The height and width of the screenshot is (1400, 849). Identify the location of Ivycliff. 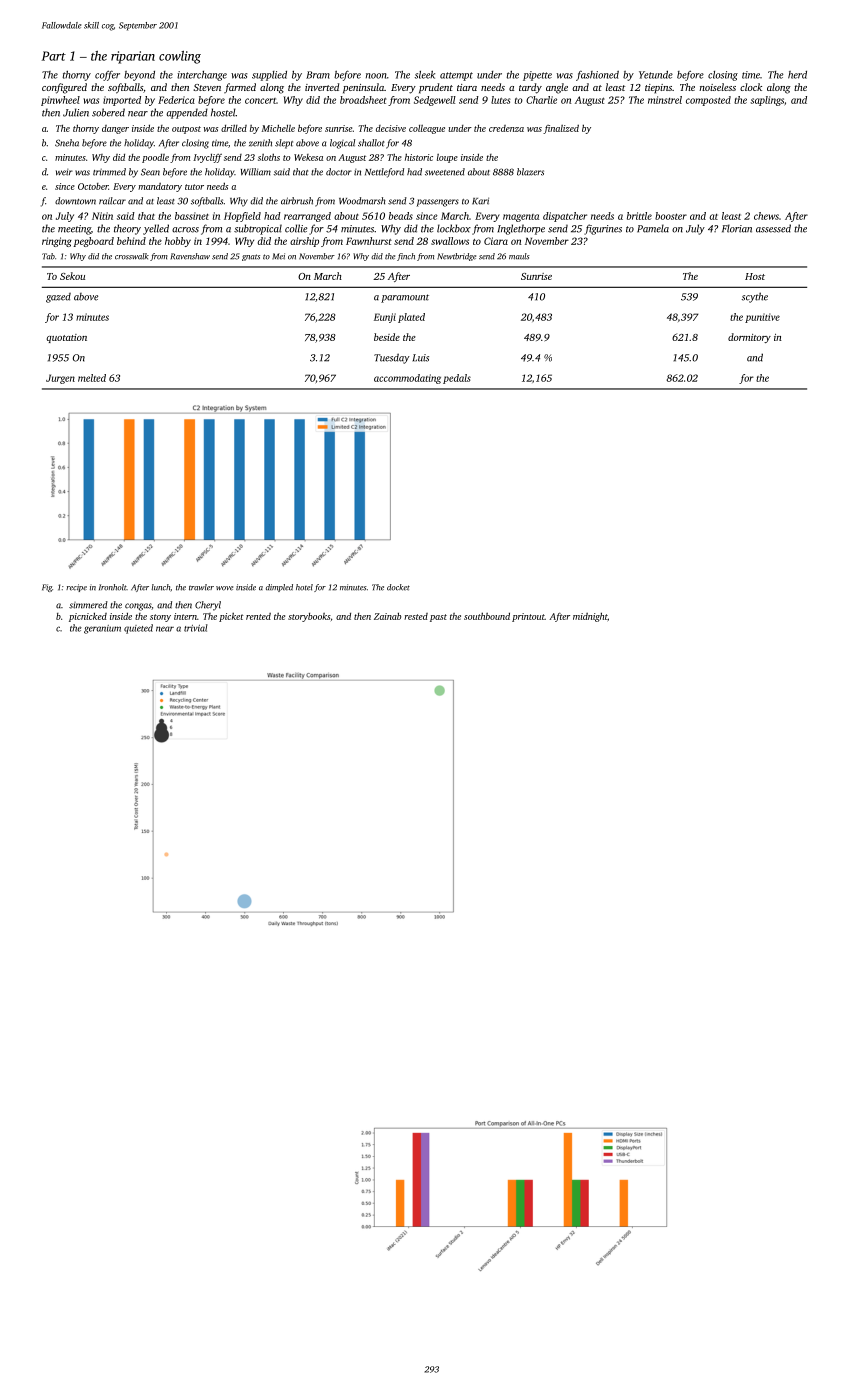
(207, 158).
